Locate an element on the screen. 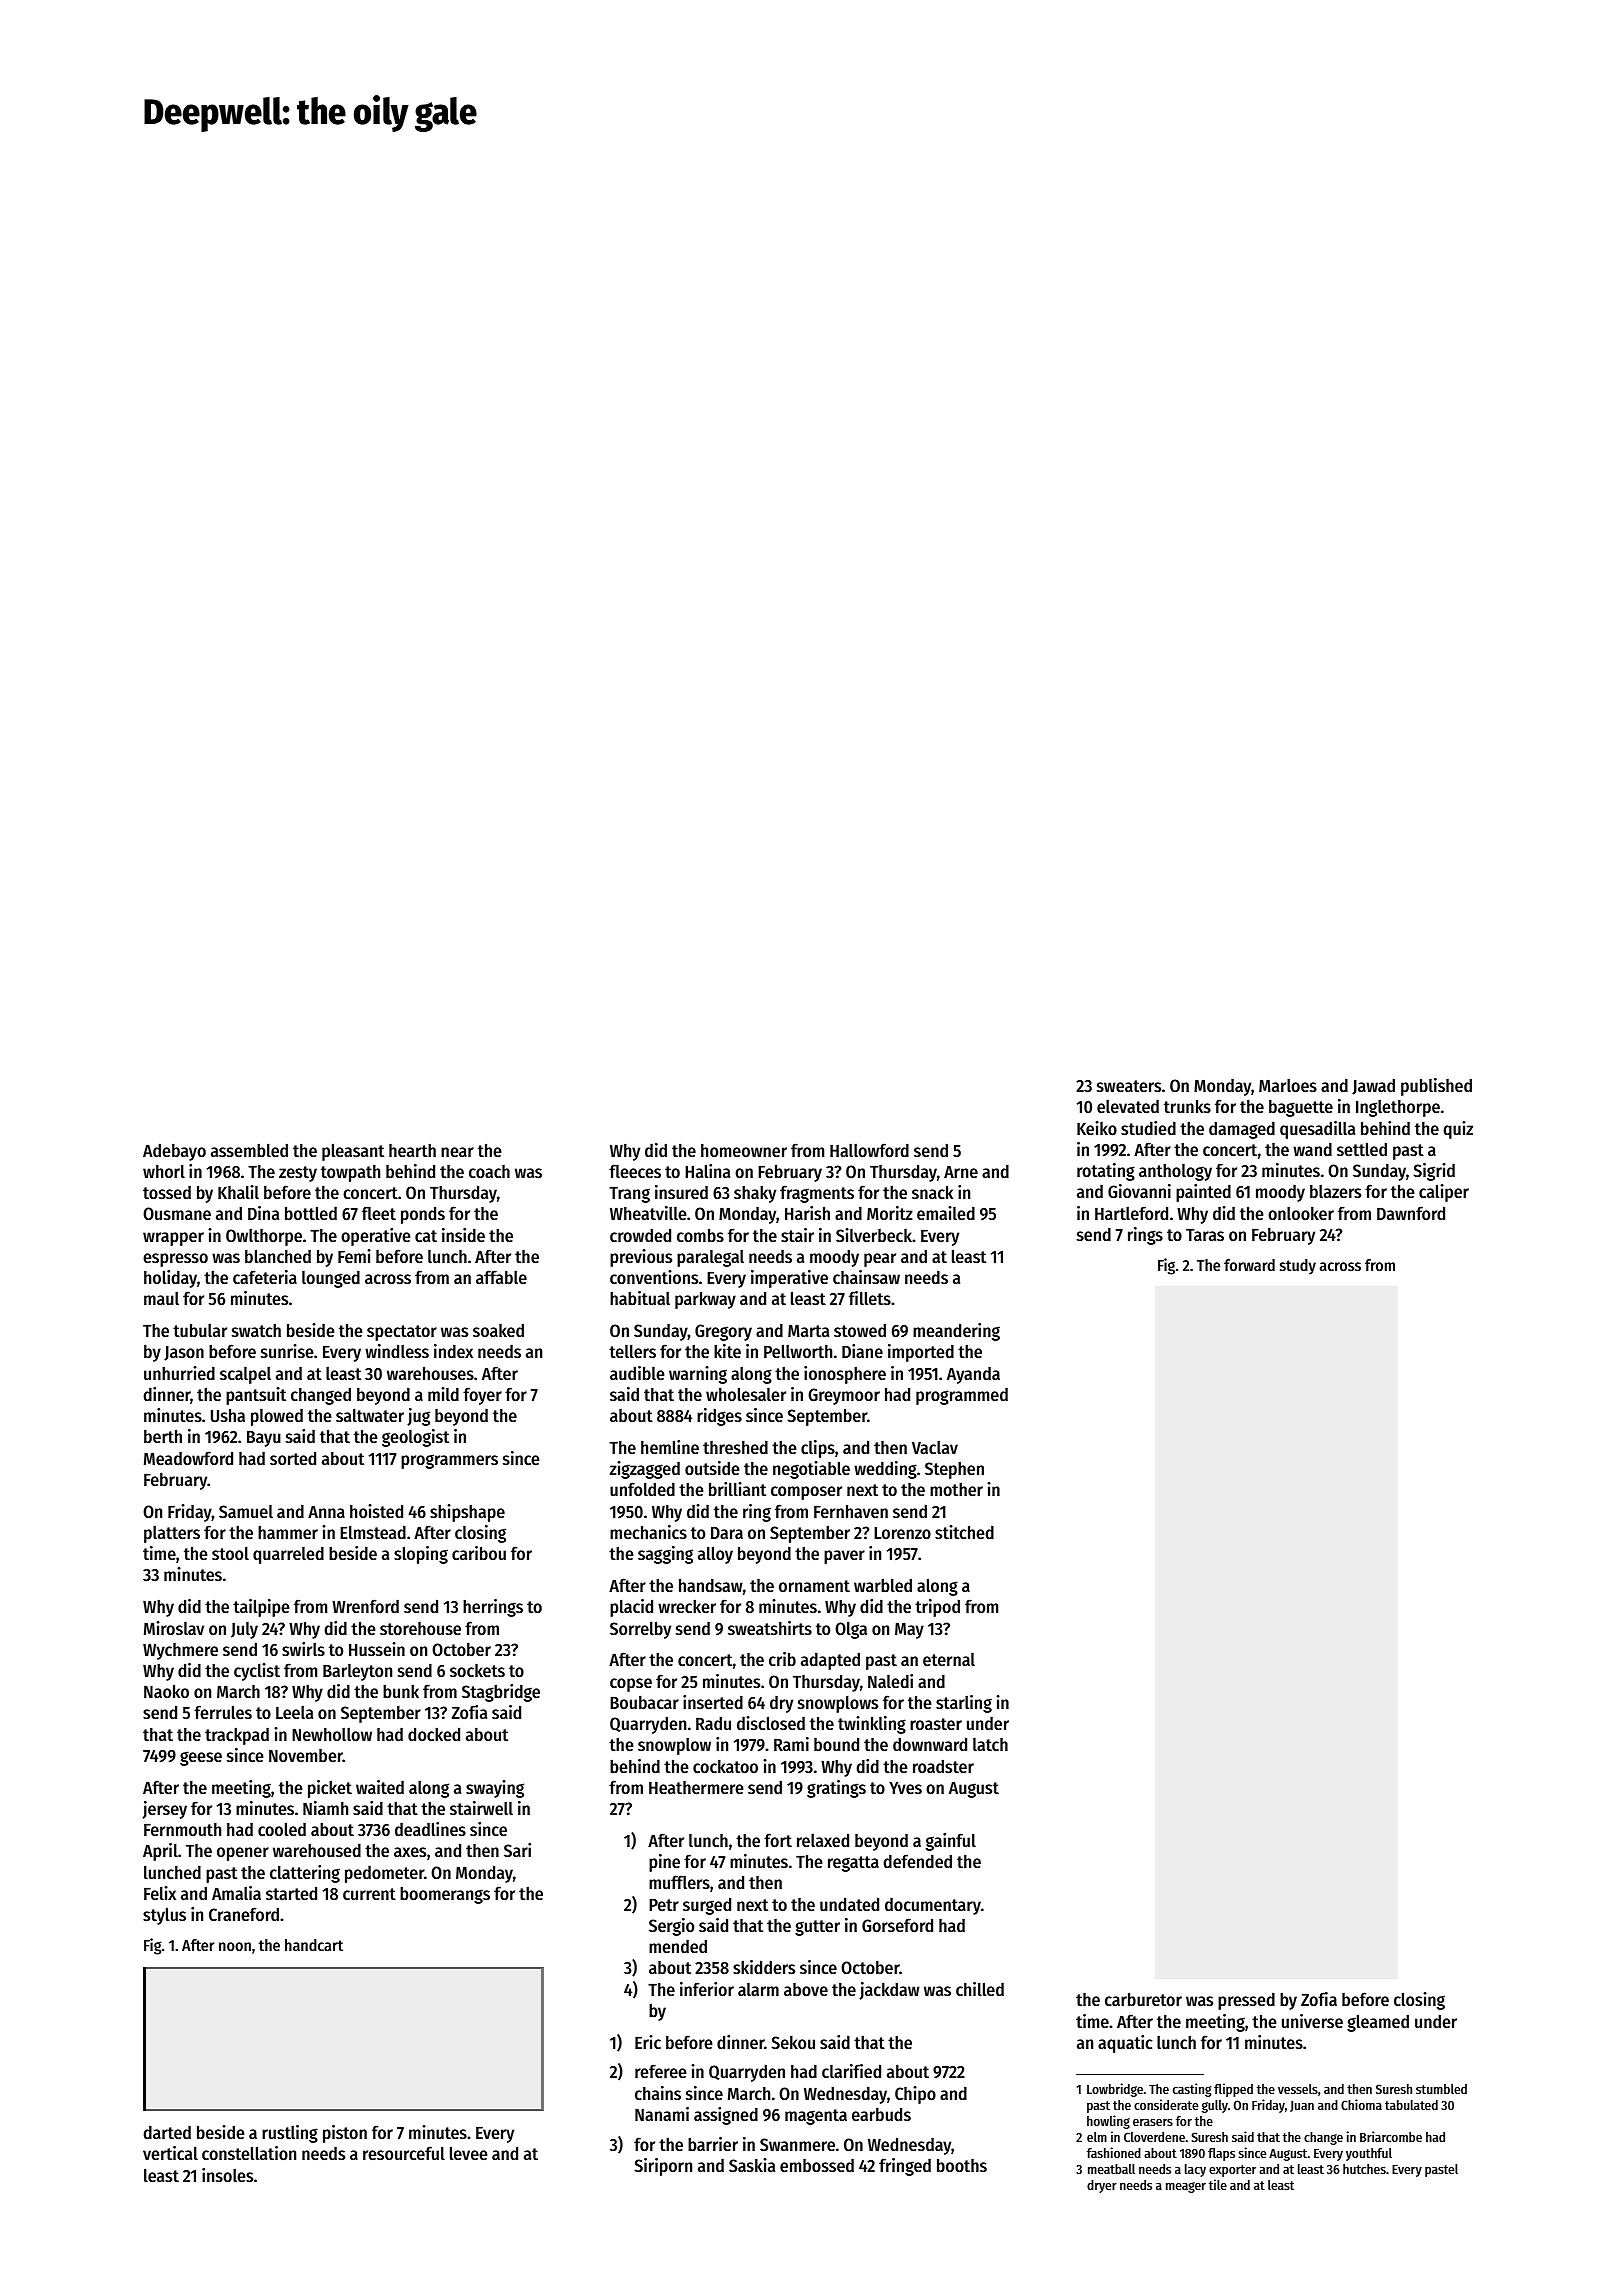 Image resolution: width=1620 pixels, height=2292 pixels. noon is located at coordinates (235, 1946).
